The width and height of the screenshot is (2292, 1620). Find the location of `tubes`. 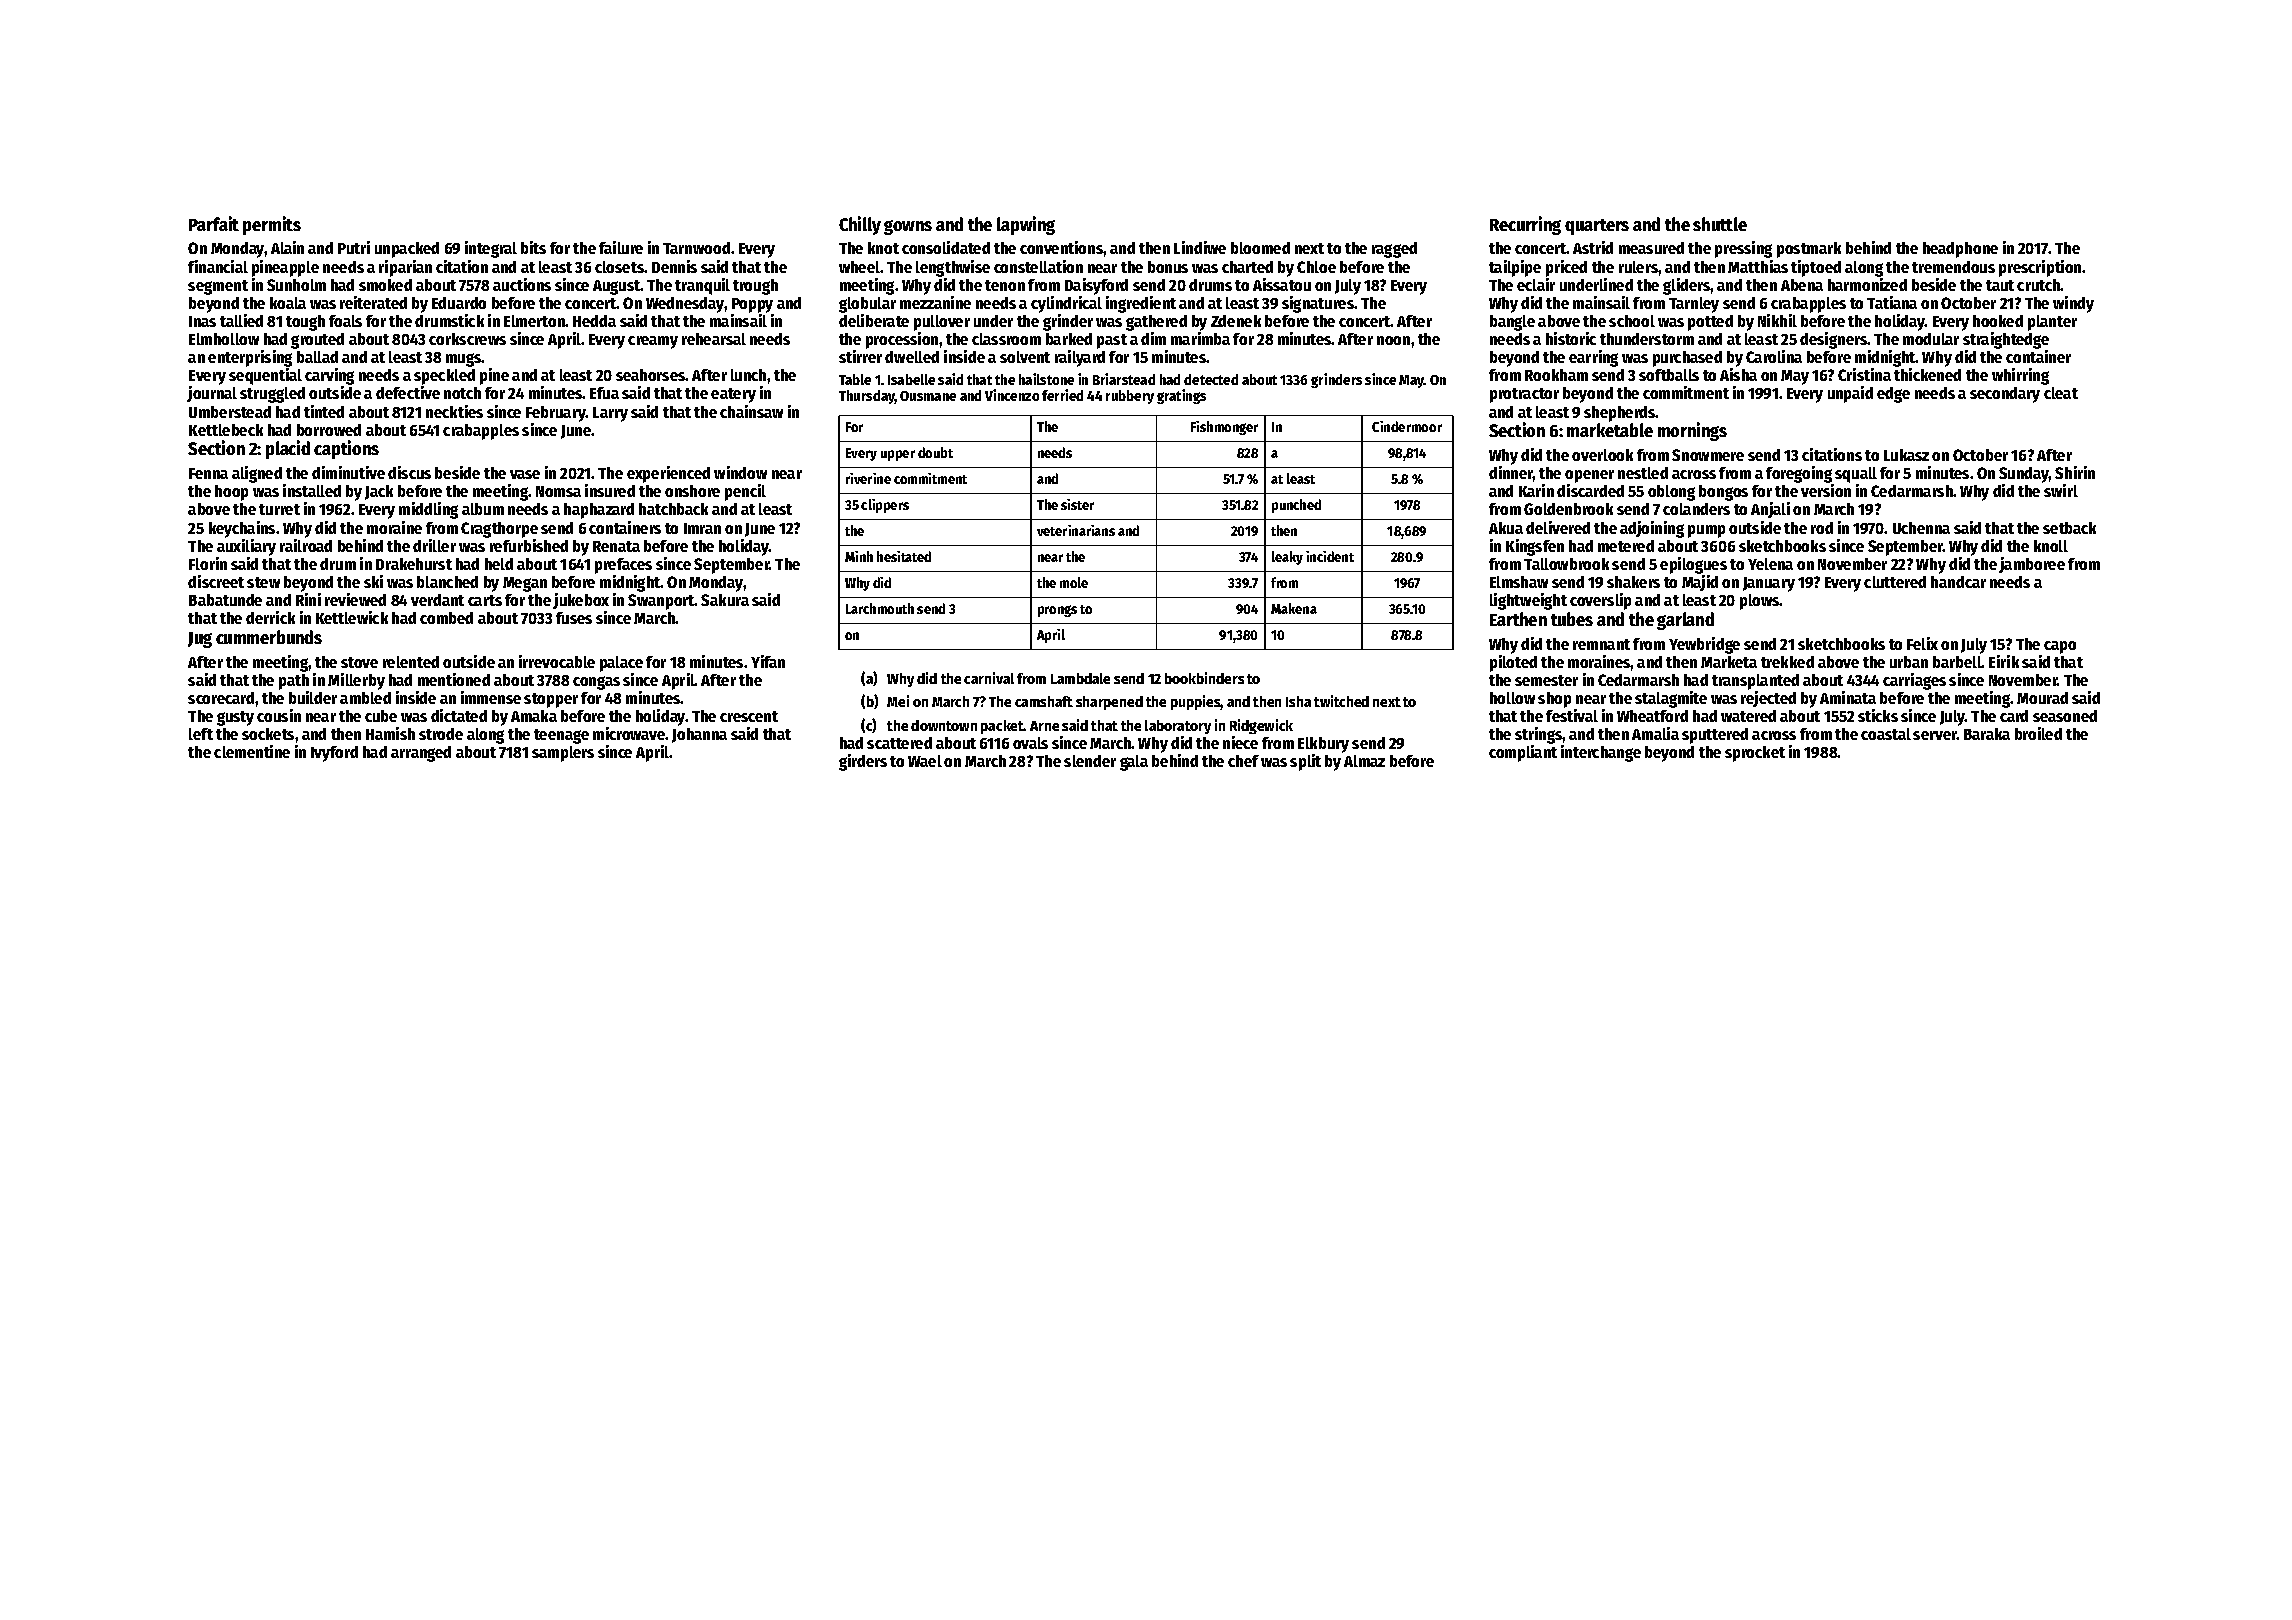

tubes is located at coordinates (1572, 619).
